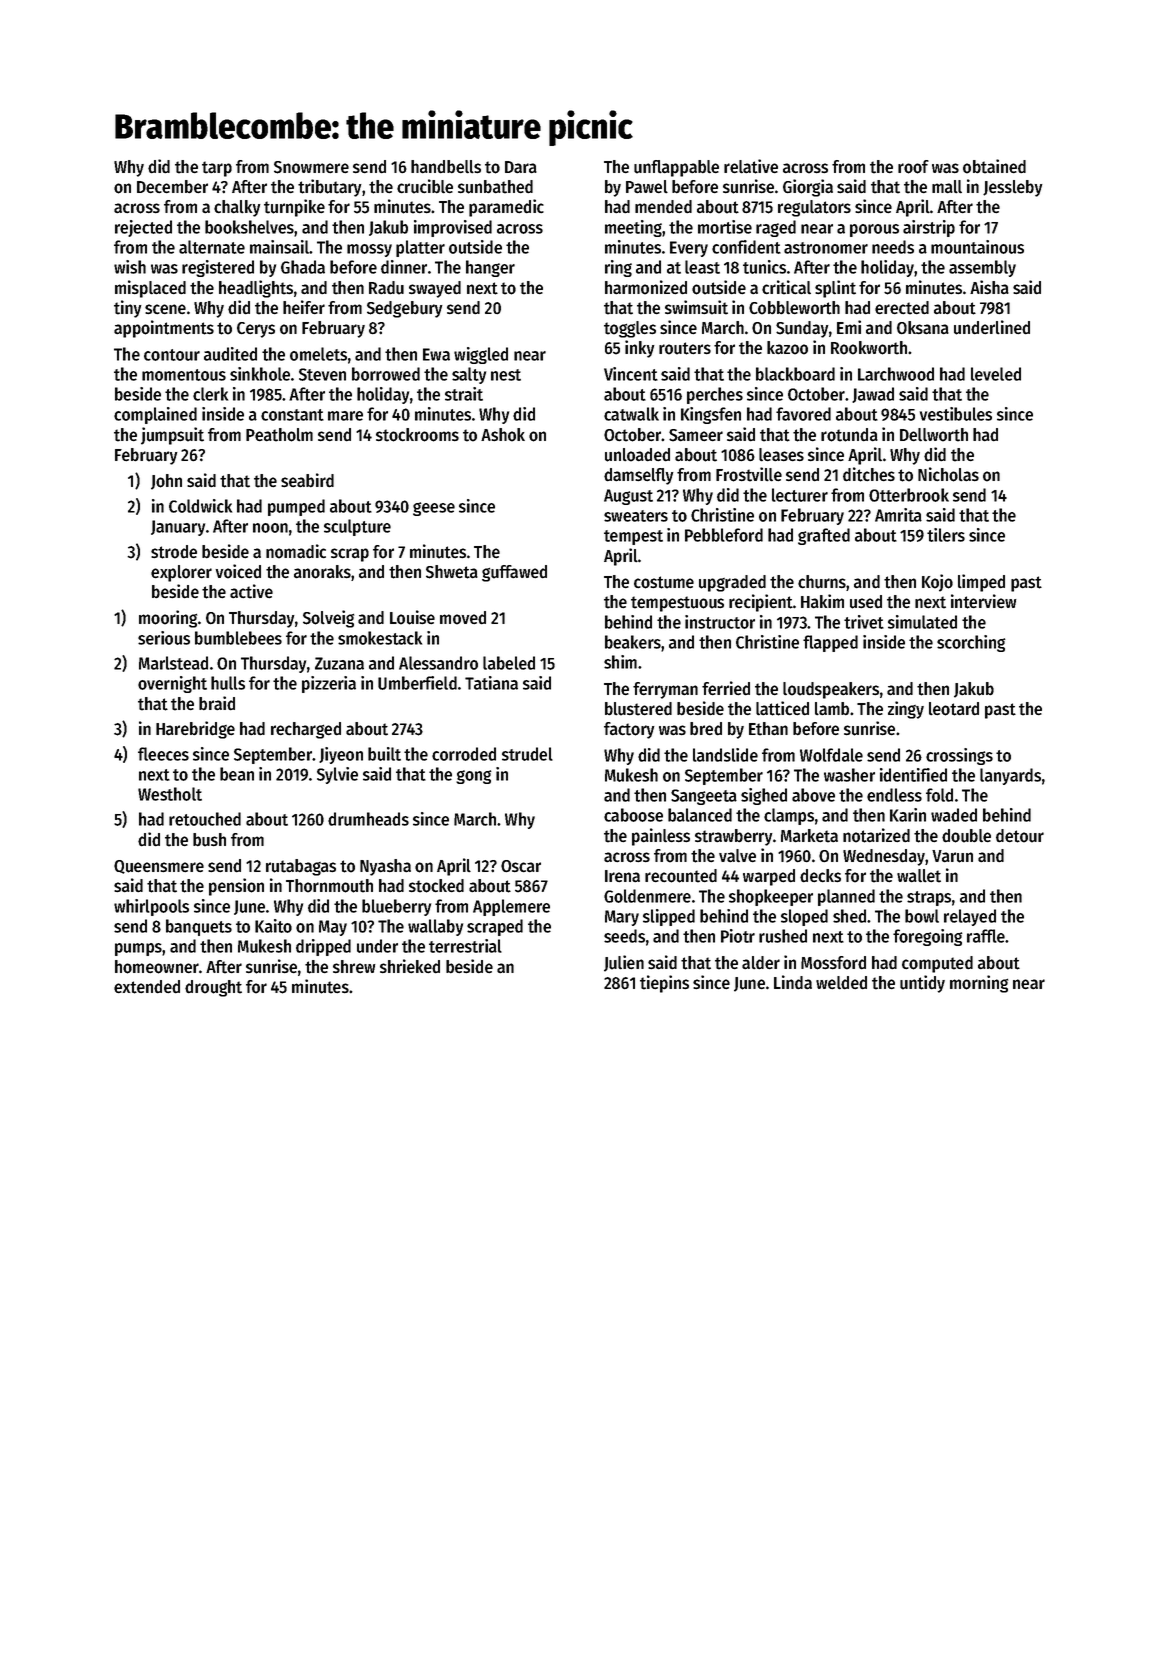 This screenshot has height=1680, width=1160. What do you see at coordinates (864, 622) in the screenshot?
I see `trivet` at bounding box center [864, 622].
